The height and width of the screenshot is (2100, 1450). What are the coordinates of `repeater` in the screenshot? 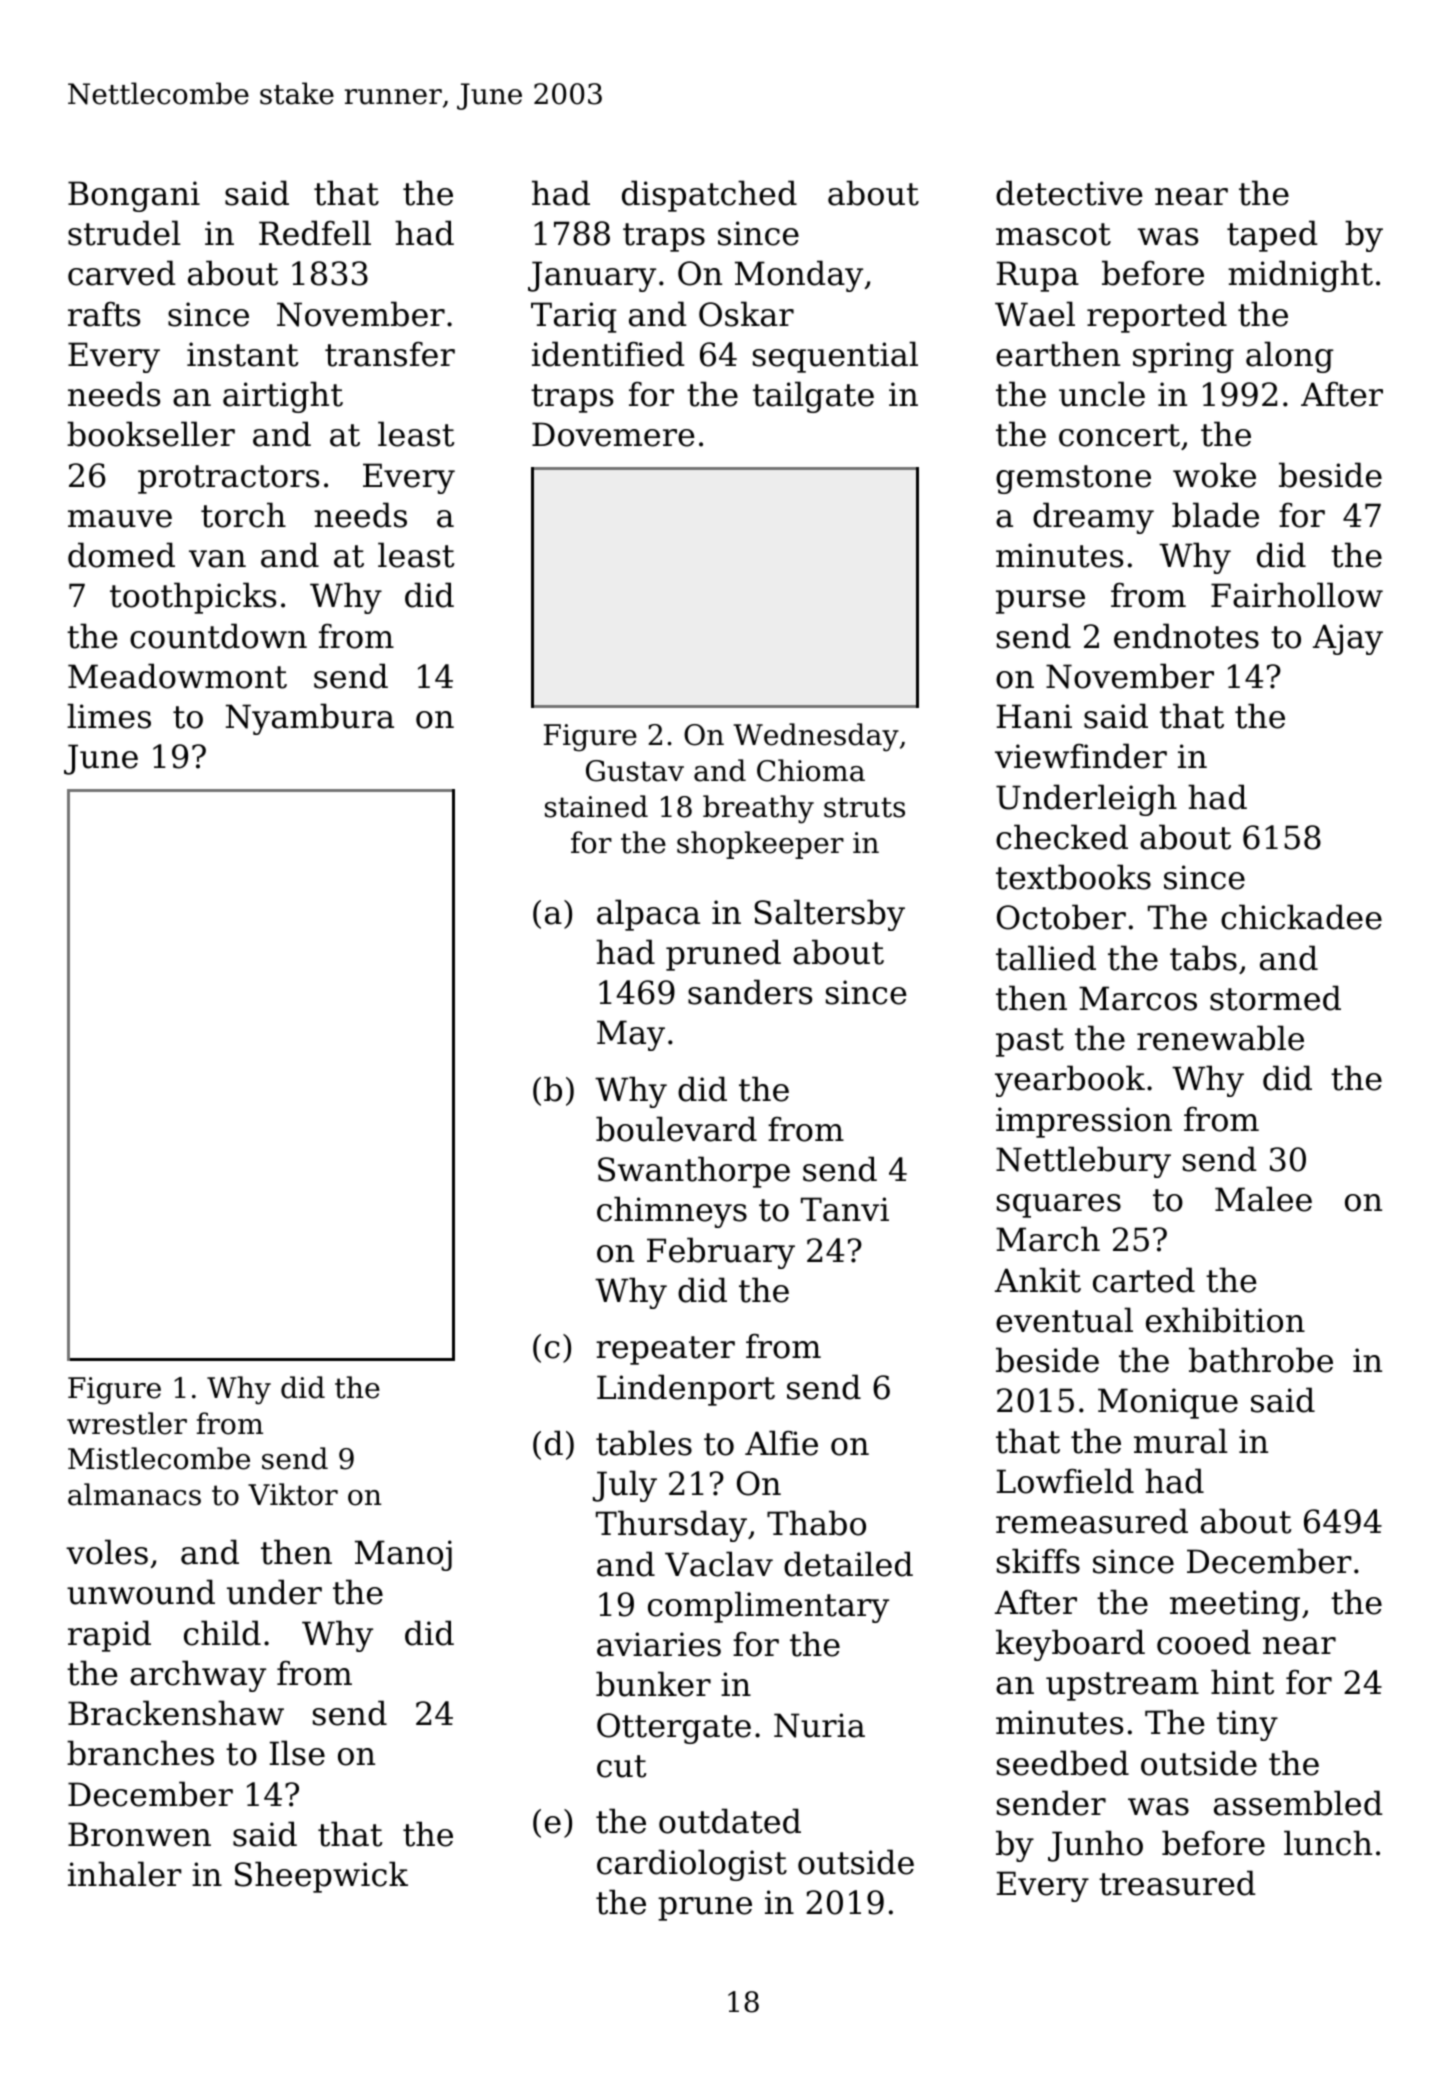 It's located at (665, 1350).
